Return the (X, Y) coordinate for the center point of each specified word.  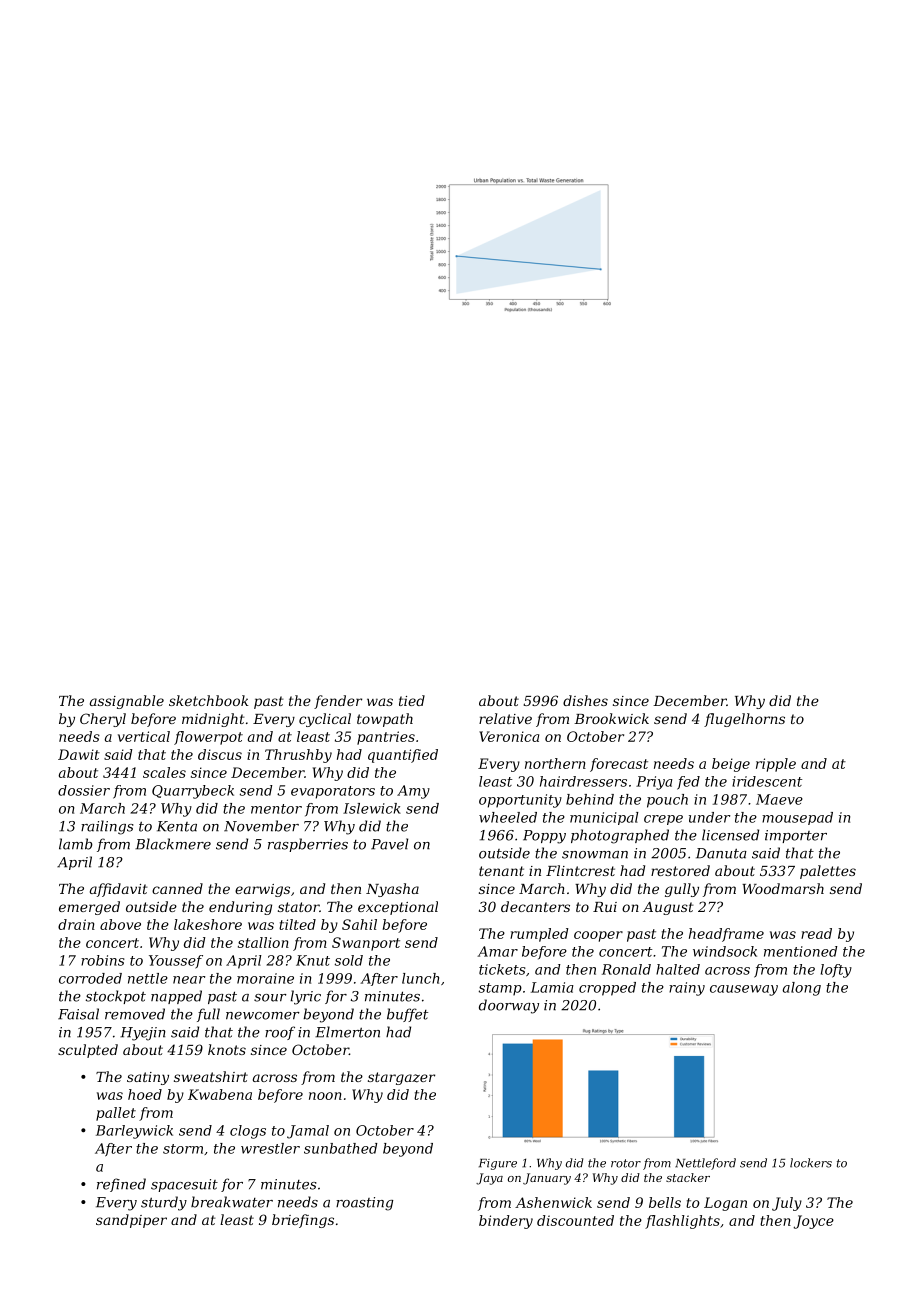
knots (227, 1049)
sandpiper (131, 1221)
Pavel (389, 844)
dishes (585, 700)
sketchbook (209, 700)
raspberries (308, 845)
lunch (420, 978)
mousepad (797, 818)
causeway (744, 990)
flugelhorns (744, 720)
